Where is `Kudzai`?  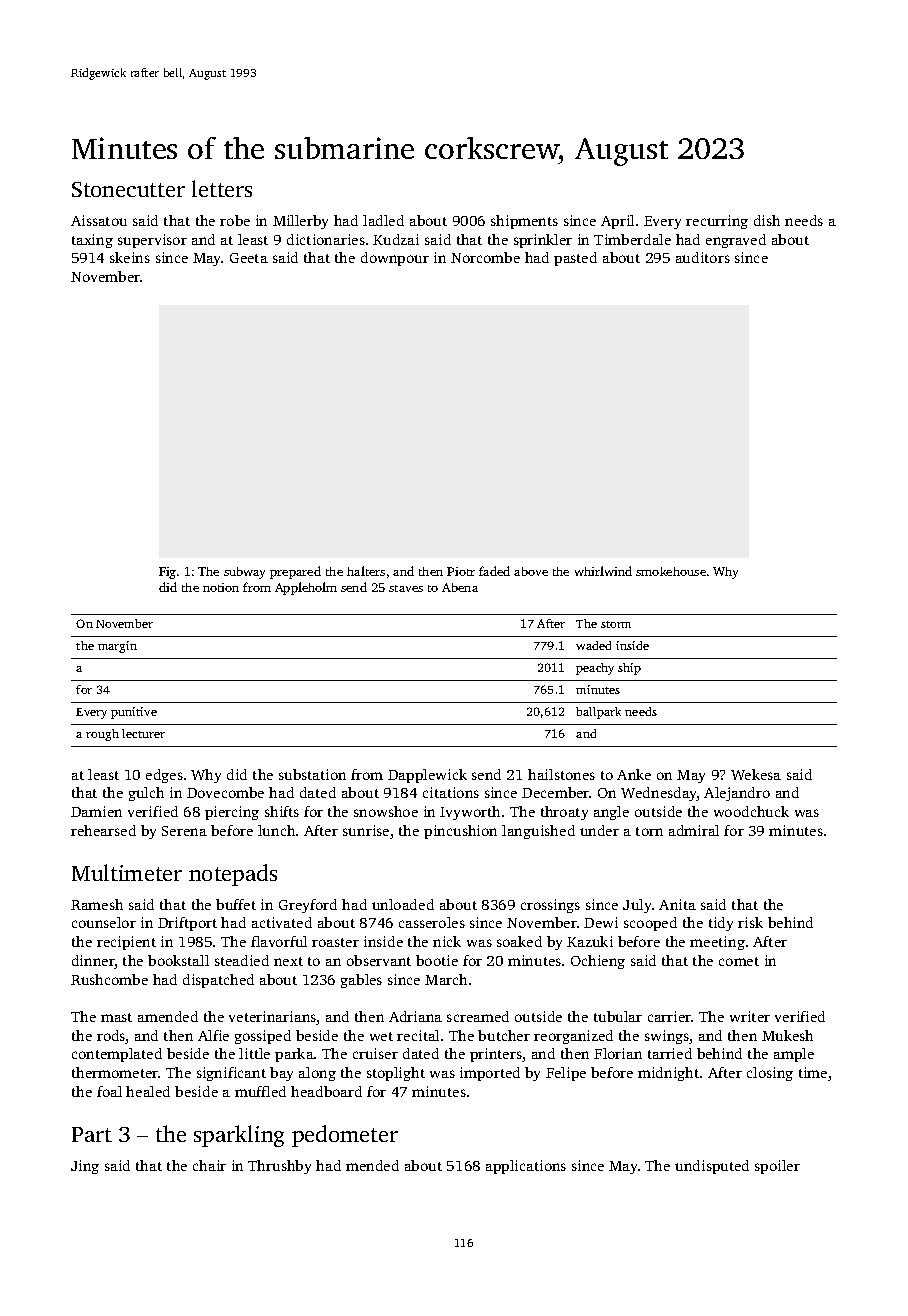 Kudzai is located at coordinates (396, 239).
